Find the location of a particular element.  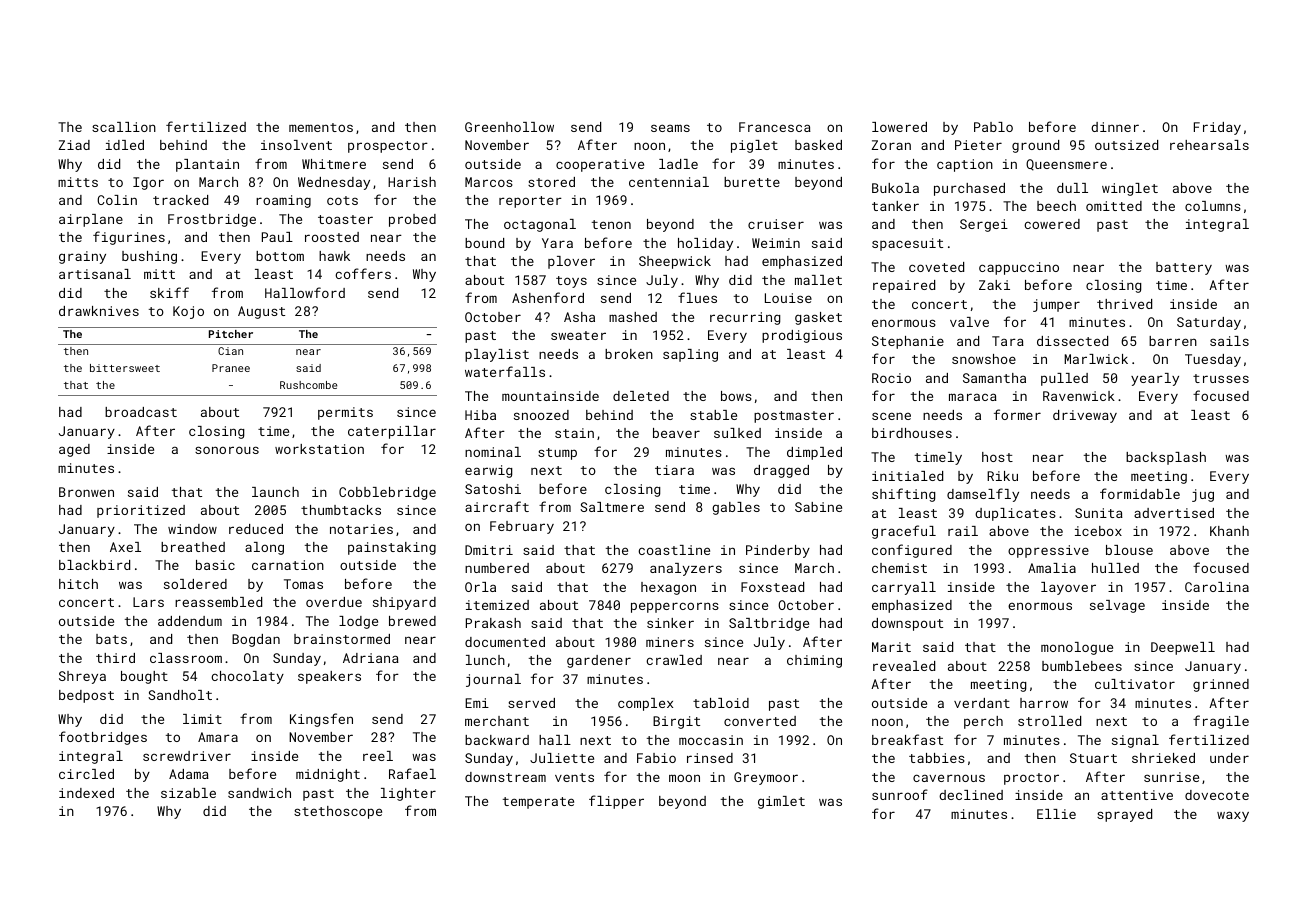

Asha is located at coordinates (579, 317).
